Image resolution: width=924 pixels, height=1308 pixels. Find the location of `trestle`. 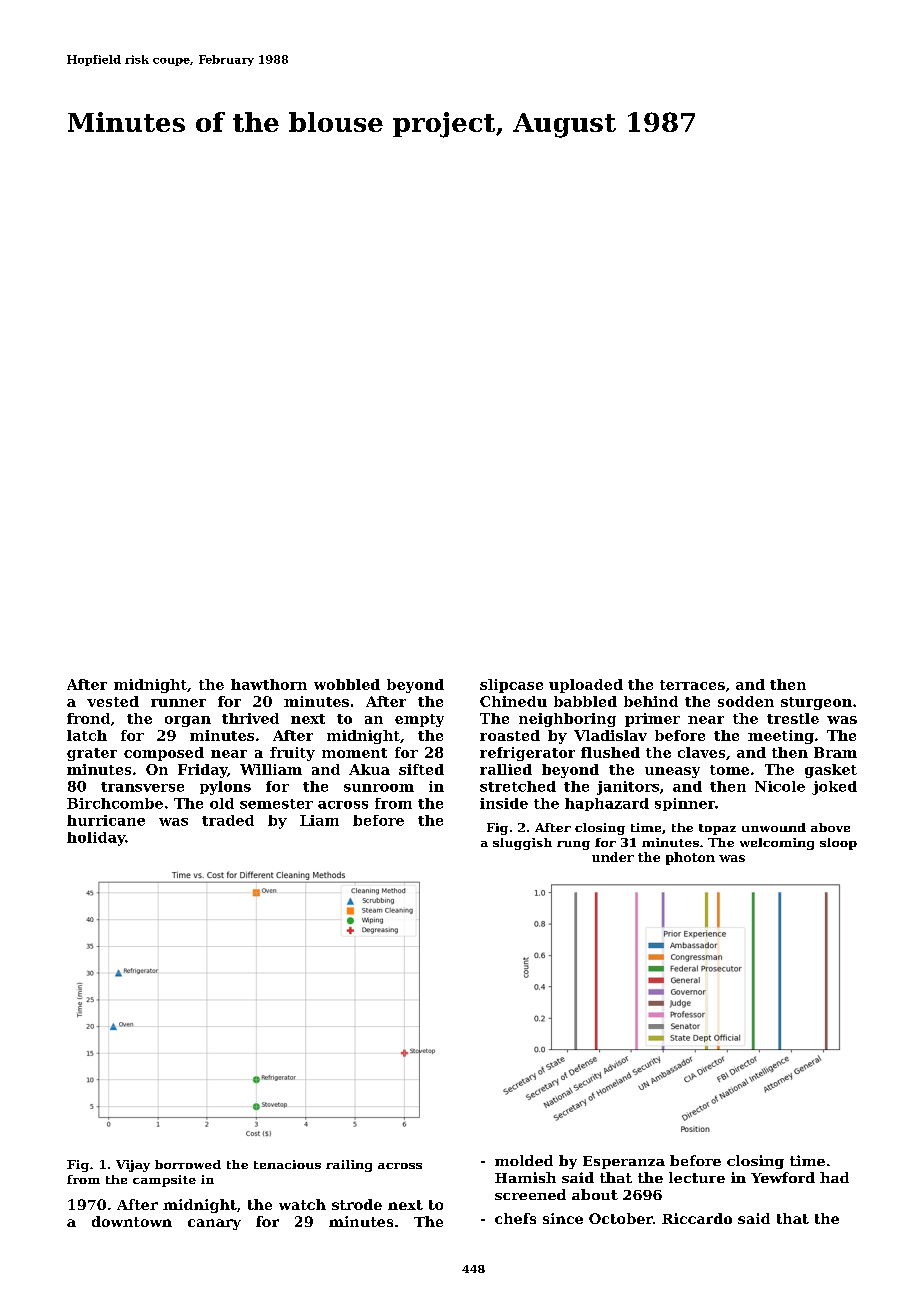

trestle is located at coordinates (793, 718).
